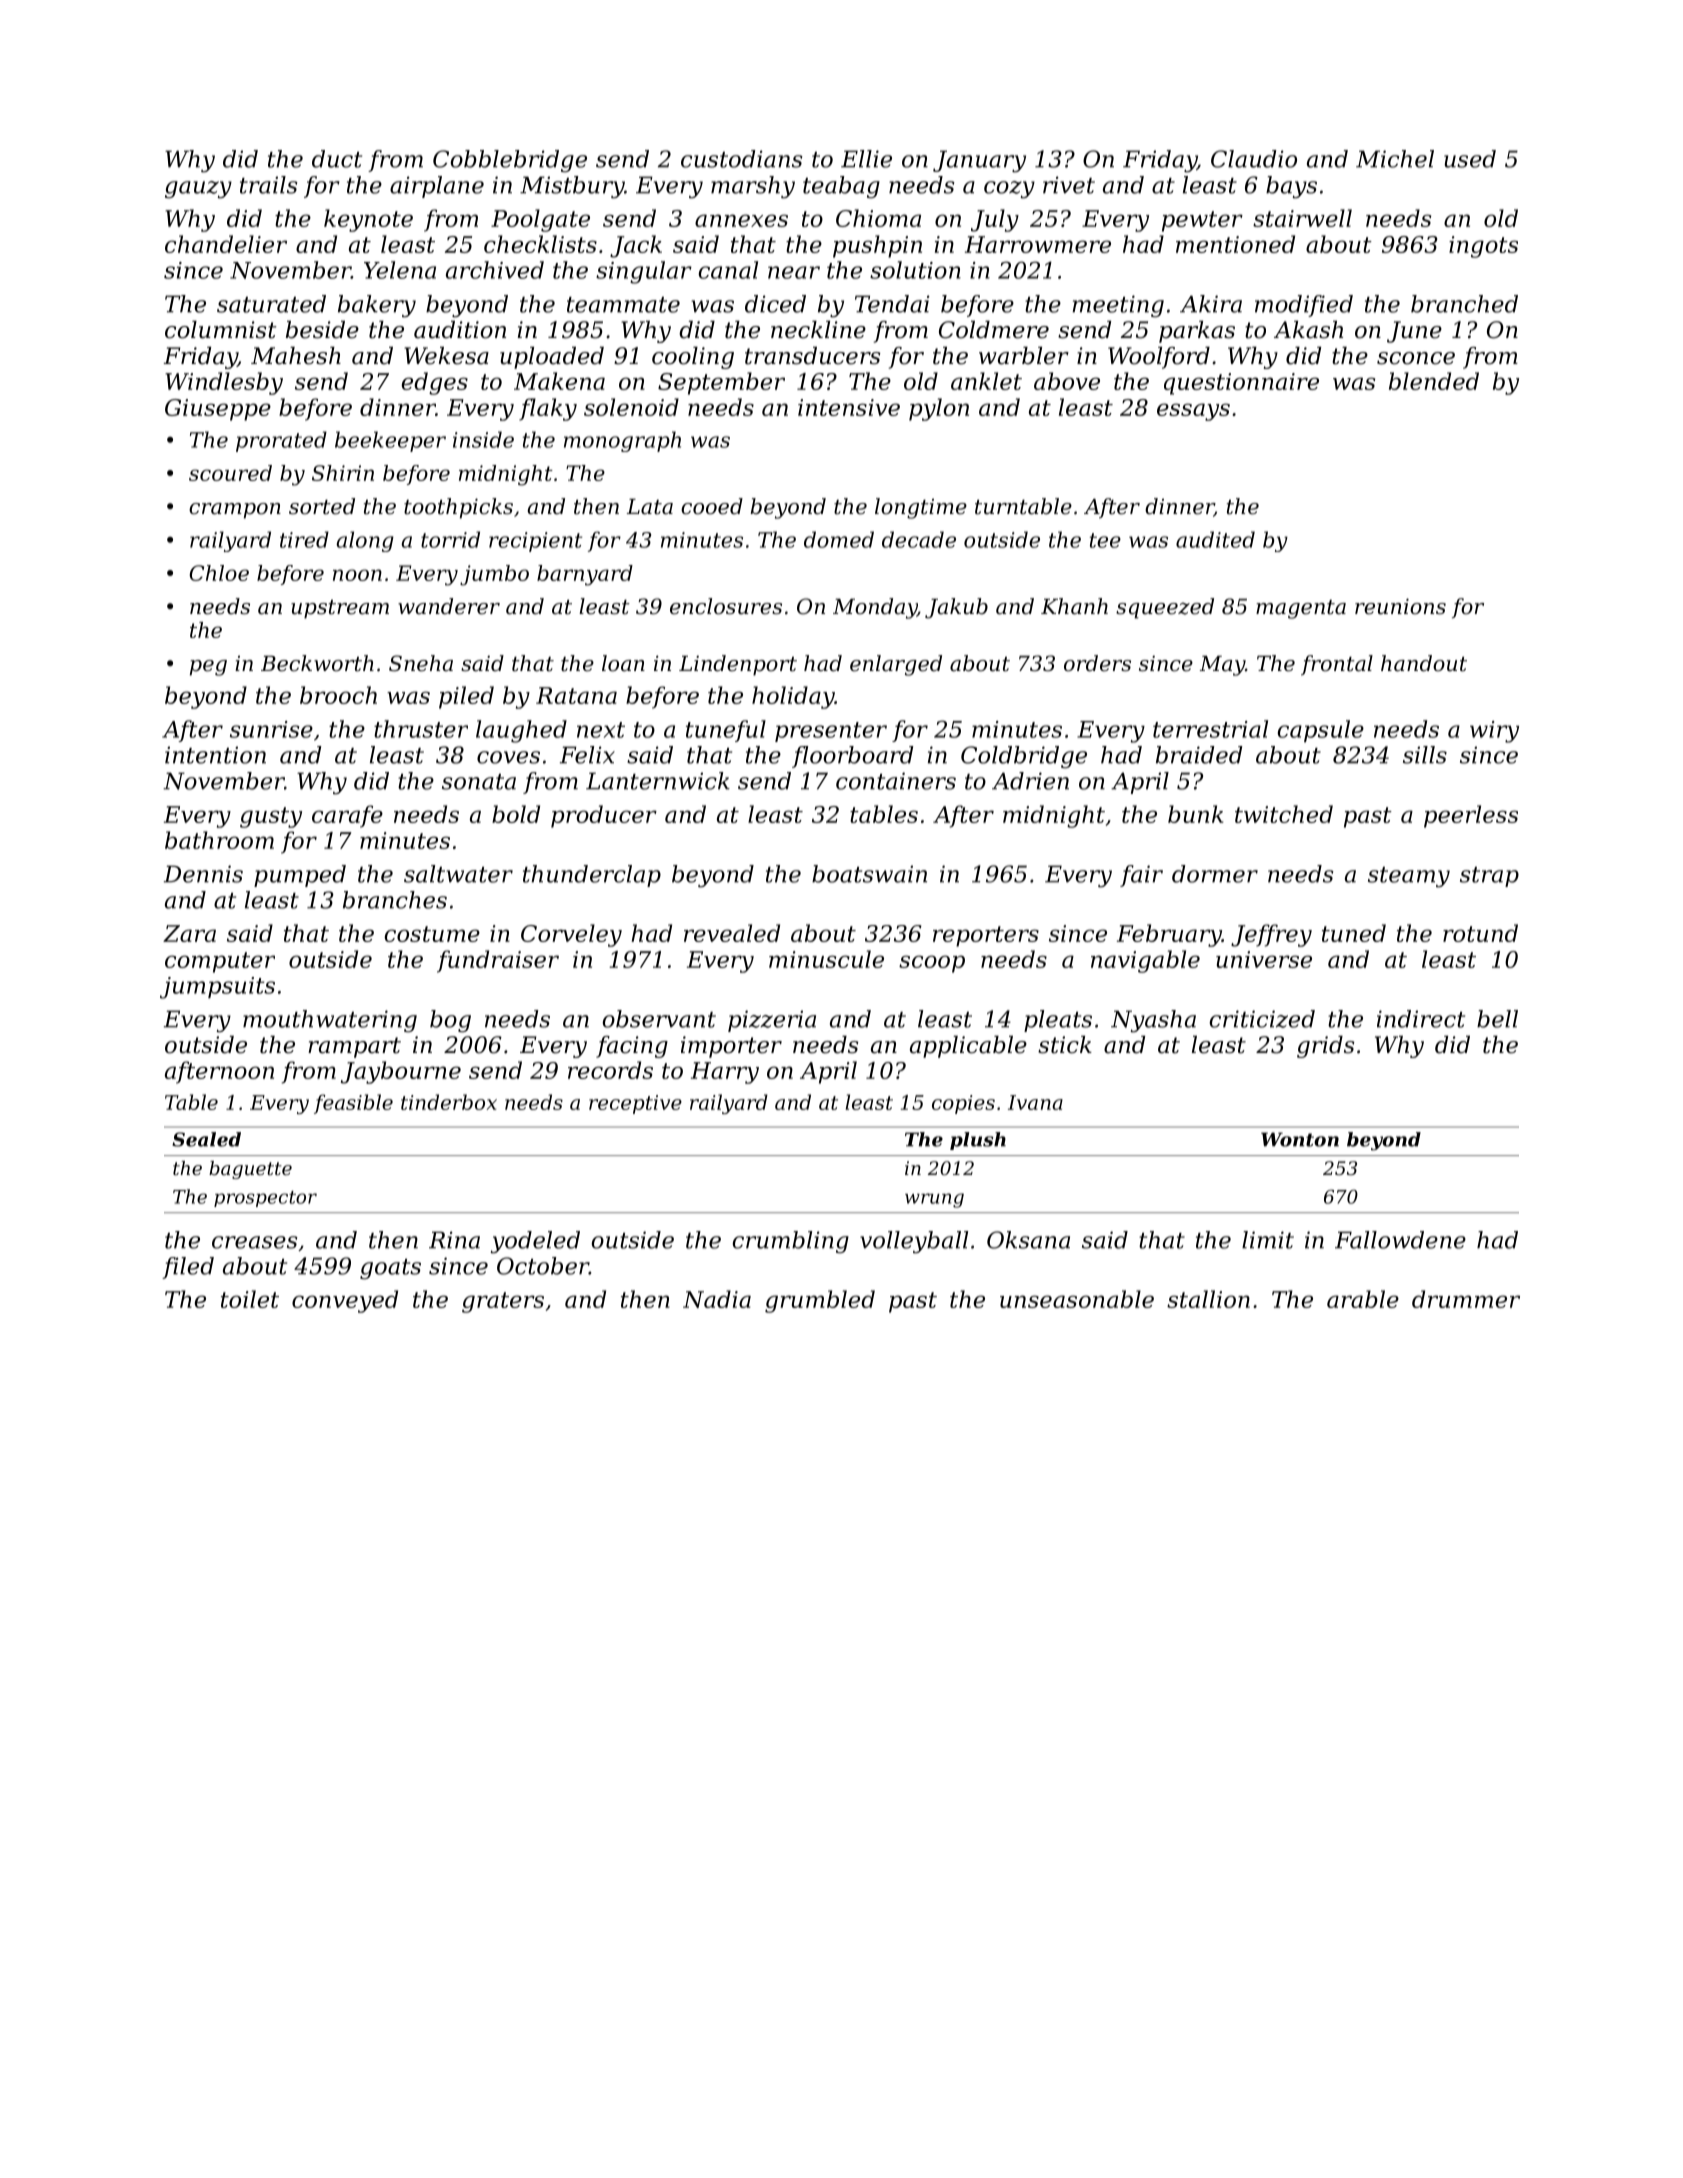  I want to click on Dennis, so click(203, 874).
